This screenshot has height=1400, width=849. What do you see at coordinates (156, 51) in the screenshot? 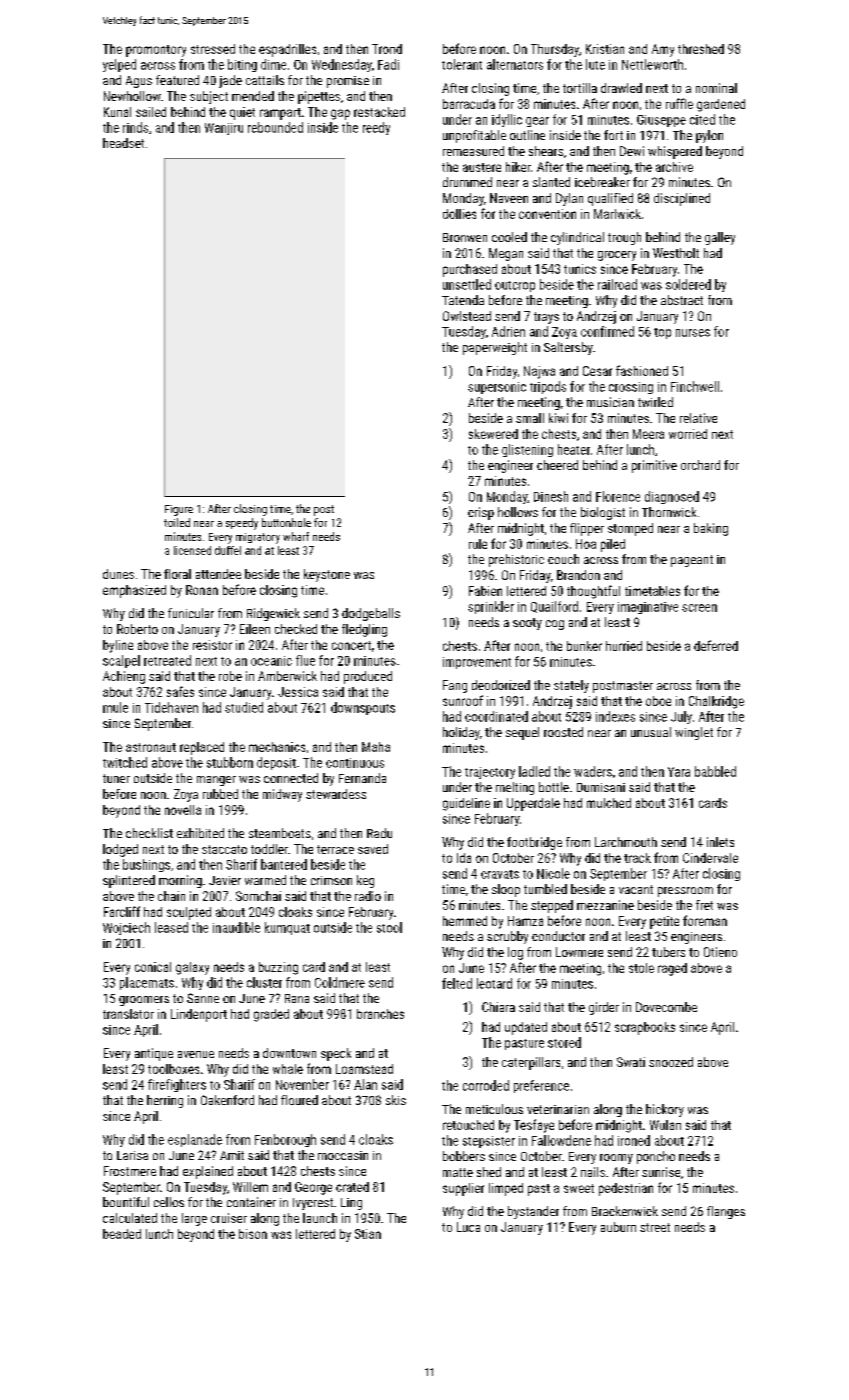
I see `promontory` at bounding box center [156, 51].
